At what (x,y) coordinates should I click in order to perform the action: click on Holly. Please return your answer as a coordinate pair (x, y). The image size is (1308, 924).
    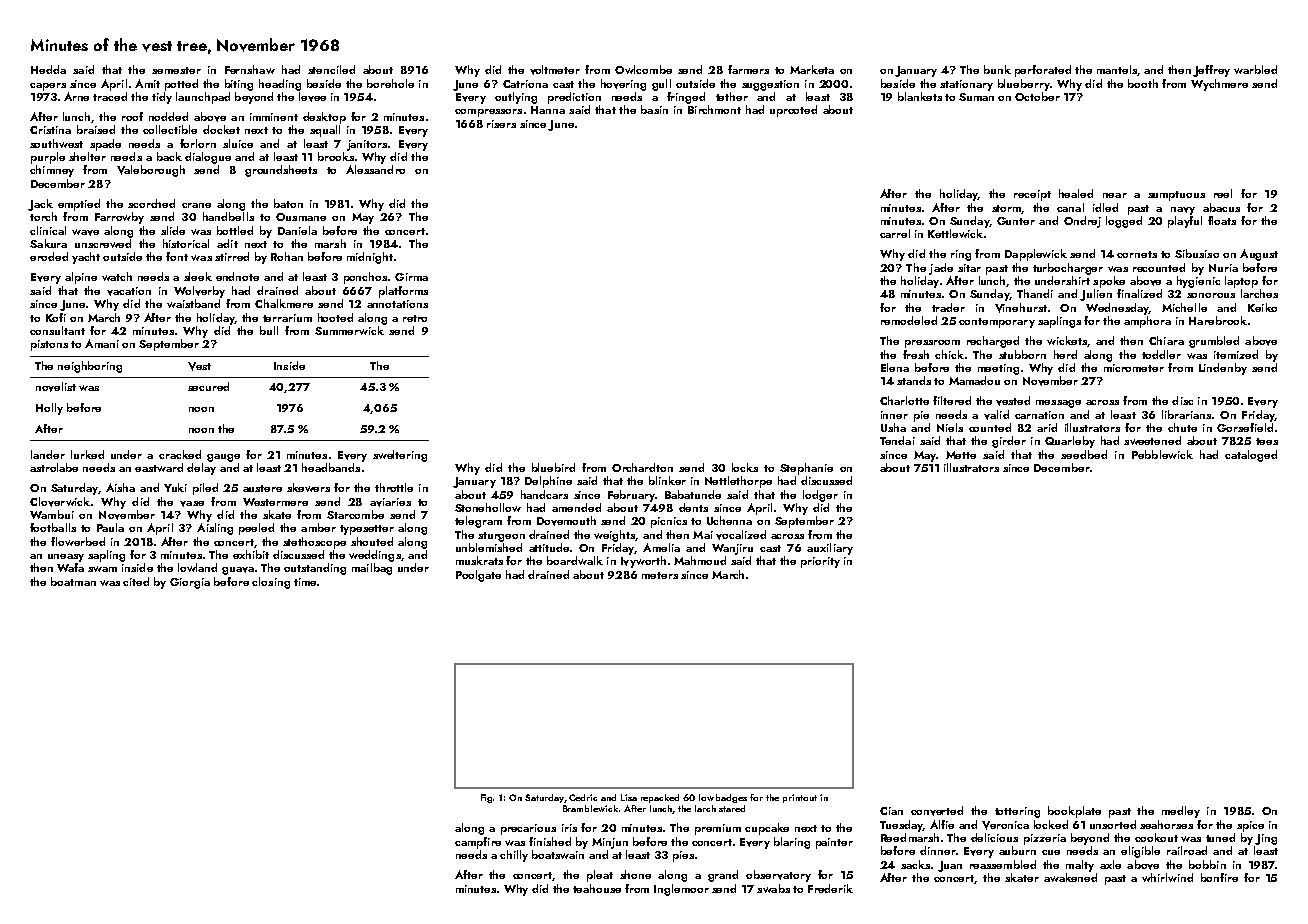
    Looking at the image, I should click on (49, 409).
